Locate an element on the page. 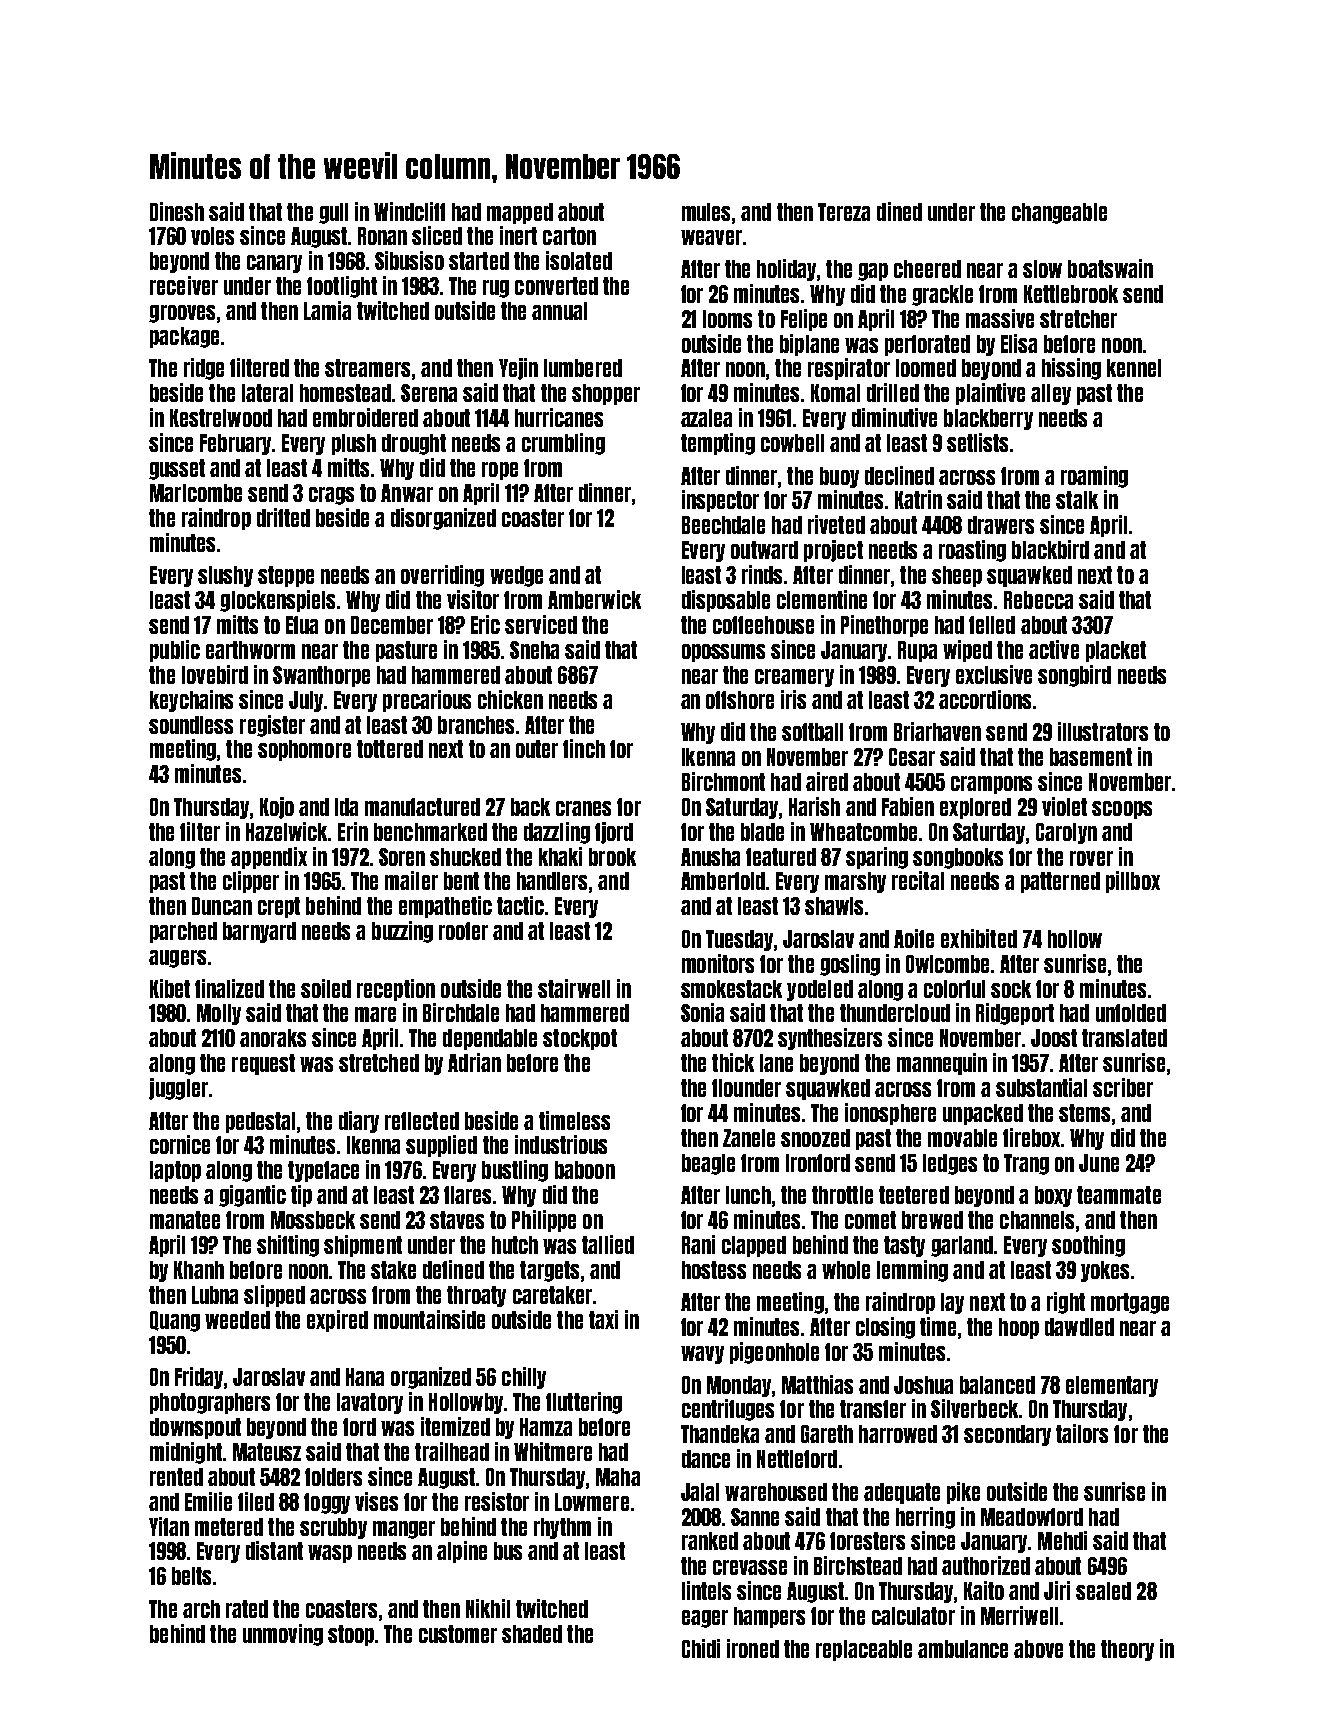  stoop is located at coordinates (351, 1635).
